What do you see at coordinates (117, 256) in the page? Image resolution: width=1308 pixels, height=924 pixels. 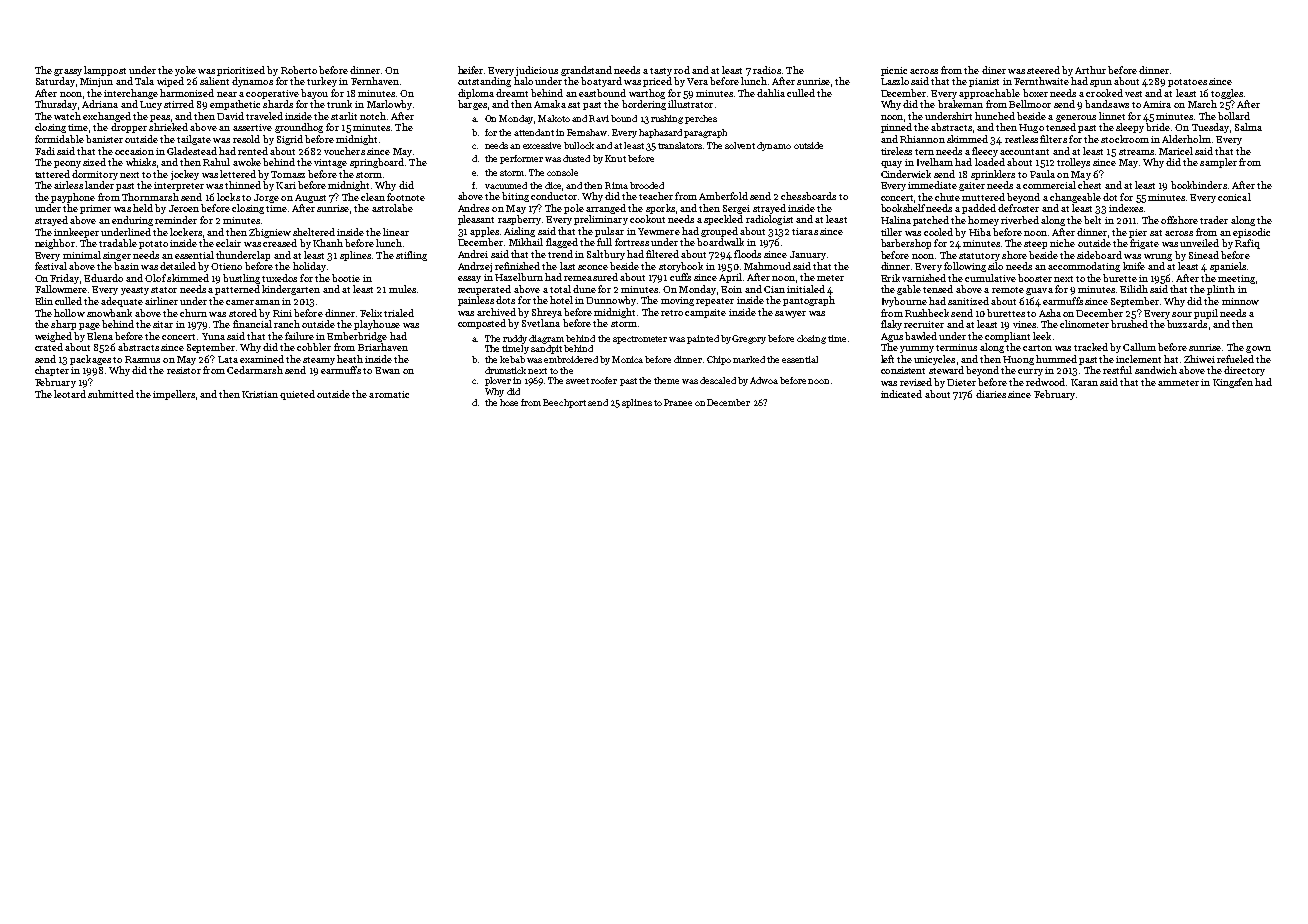 I see `singer` at bounding box center [117, 256].
